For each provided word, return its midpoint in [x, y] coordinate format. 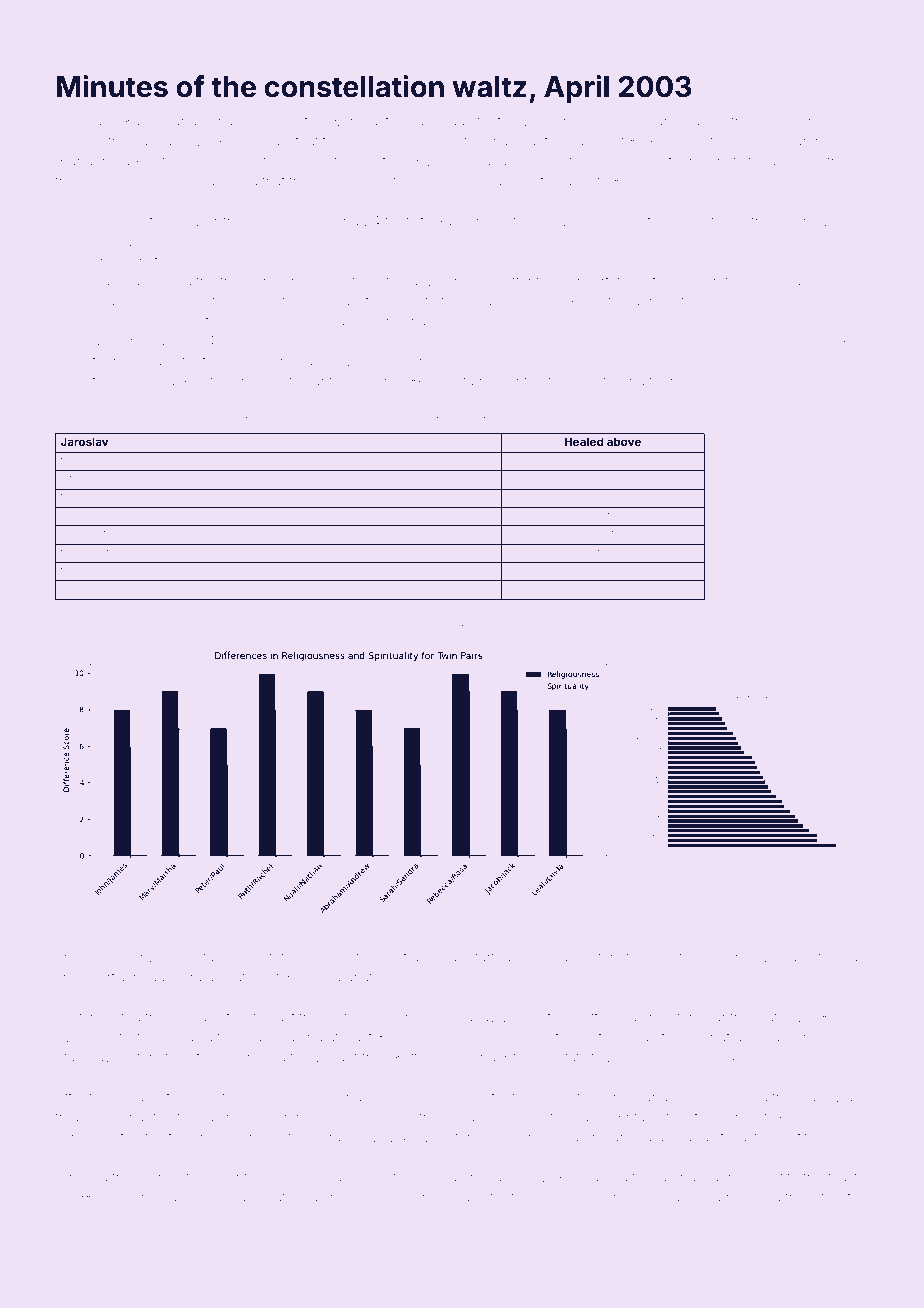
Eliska [844, 627]
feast [842, 1176]
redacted [378, 122]
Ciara [659, 120]
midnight [509, 629]
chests [474, 420]
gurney [159, 1179]
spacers [790, 628]
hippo [278, 629]
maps [468, 1198]
